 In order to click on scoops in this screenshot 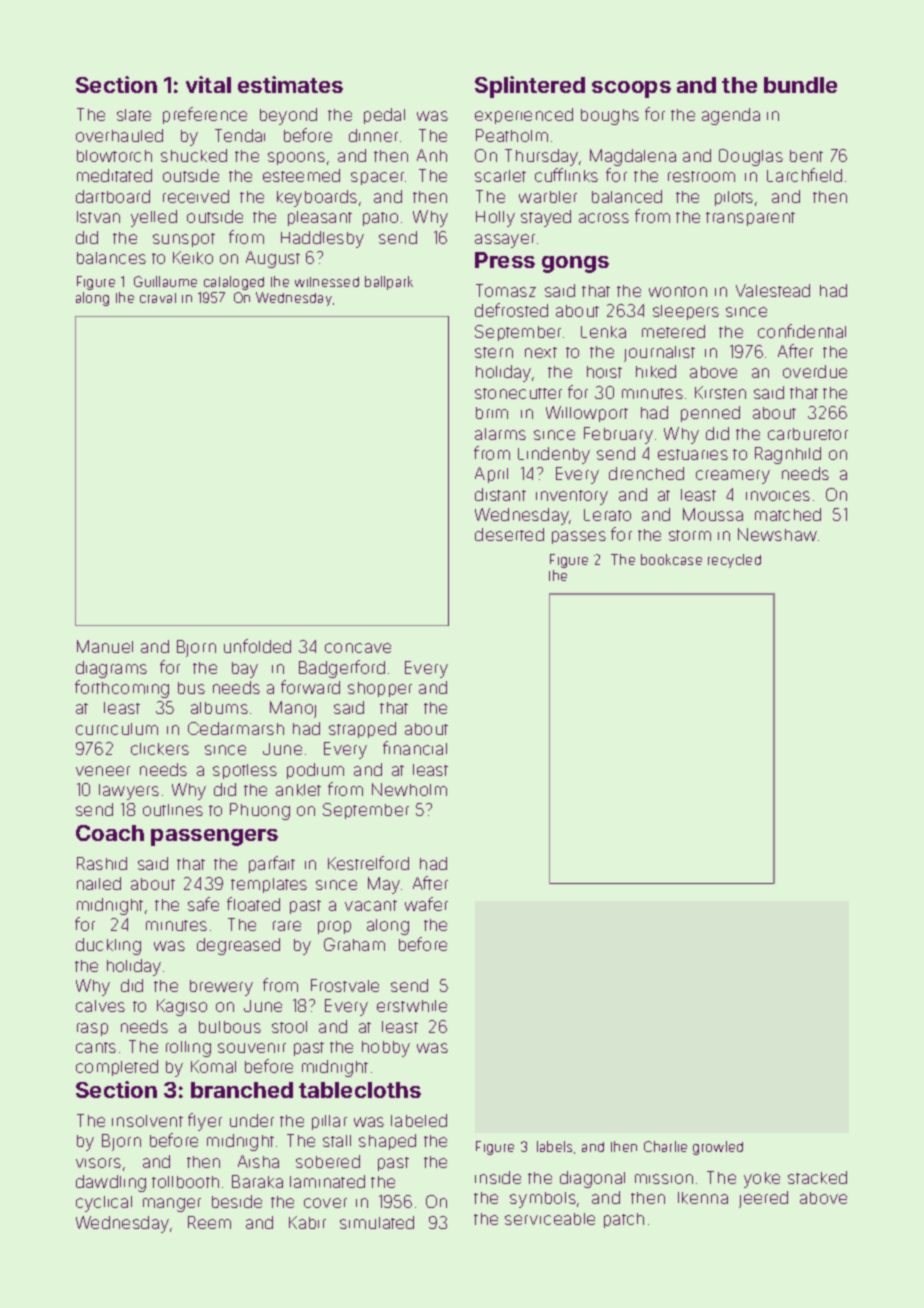, I will do `click(631, 89)`.
